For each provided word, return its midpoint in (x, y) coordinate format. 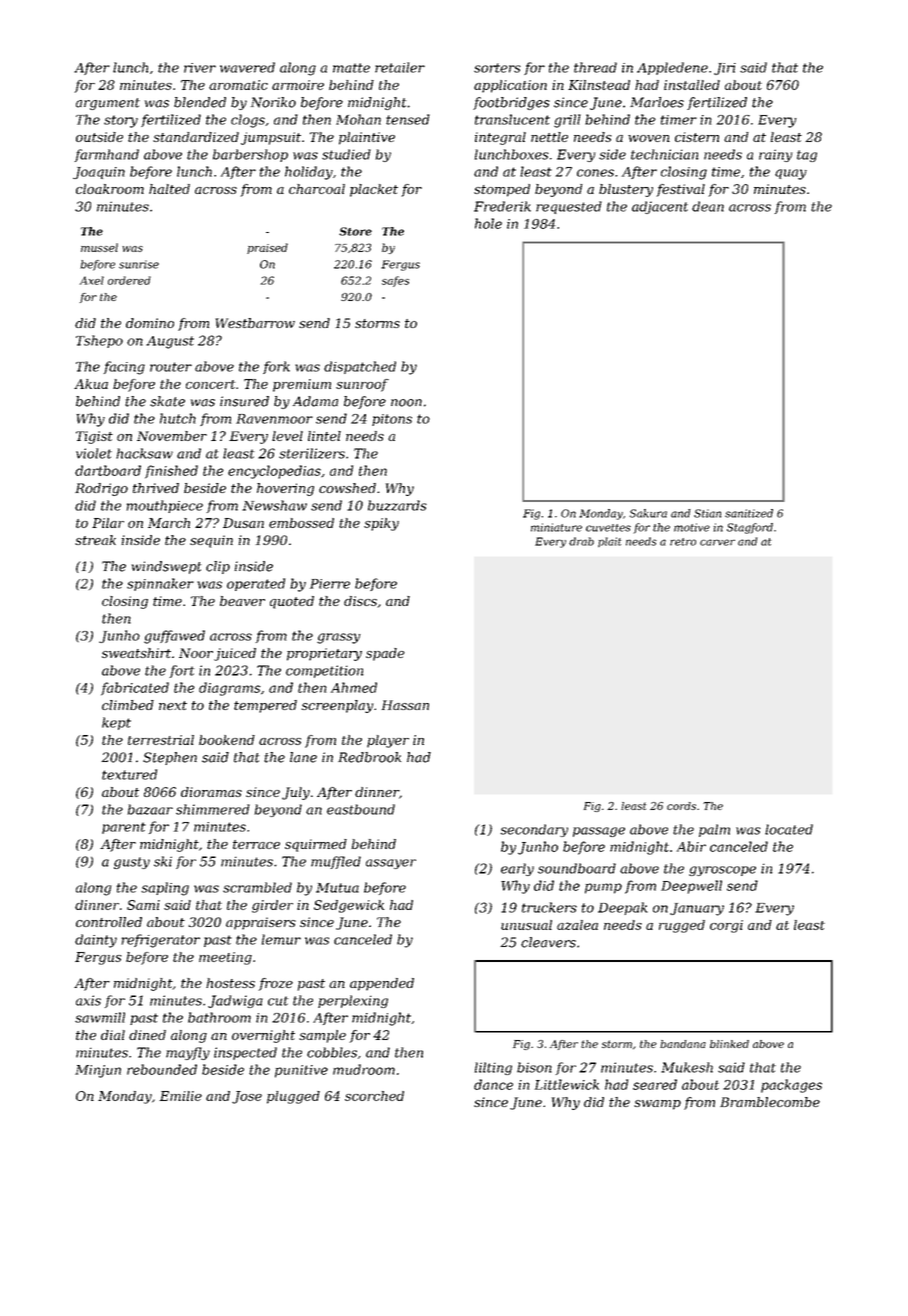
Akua (91, 384)
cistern (697, 137)
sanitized (749, 513)
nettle (549, 137)
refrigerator (161, 941)
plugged (293, 1097)
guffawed (174, 637)
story (121, 121)
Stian (707, 513)
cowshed (347, 488)
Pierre (330, 584)
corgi (726, 926)
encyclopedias (274, 472)
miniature (556, 527)
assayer (391, 864)
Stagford (750, 528)
